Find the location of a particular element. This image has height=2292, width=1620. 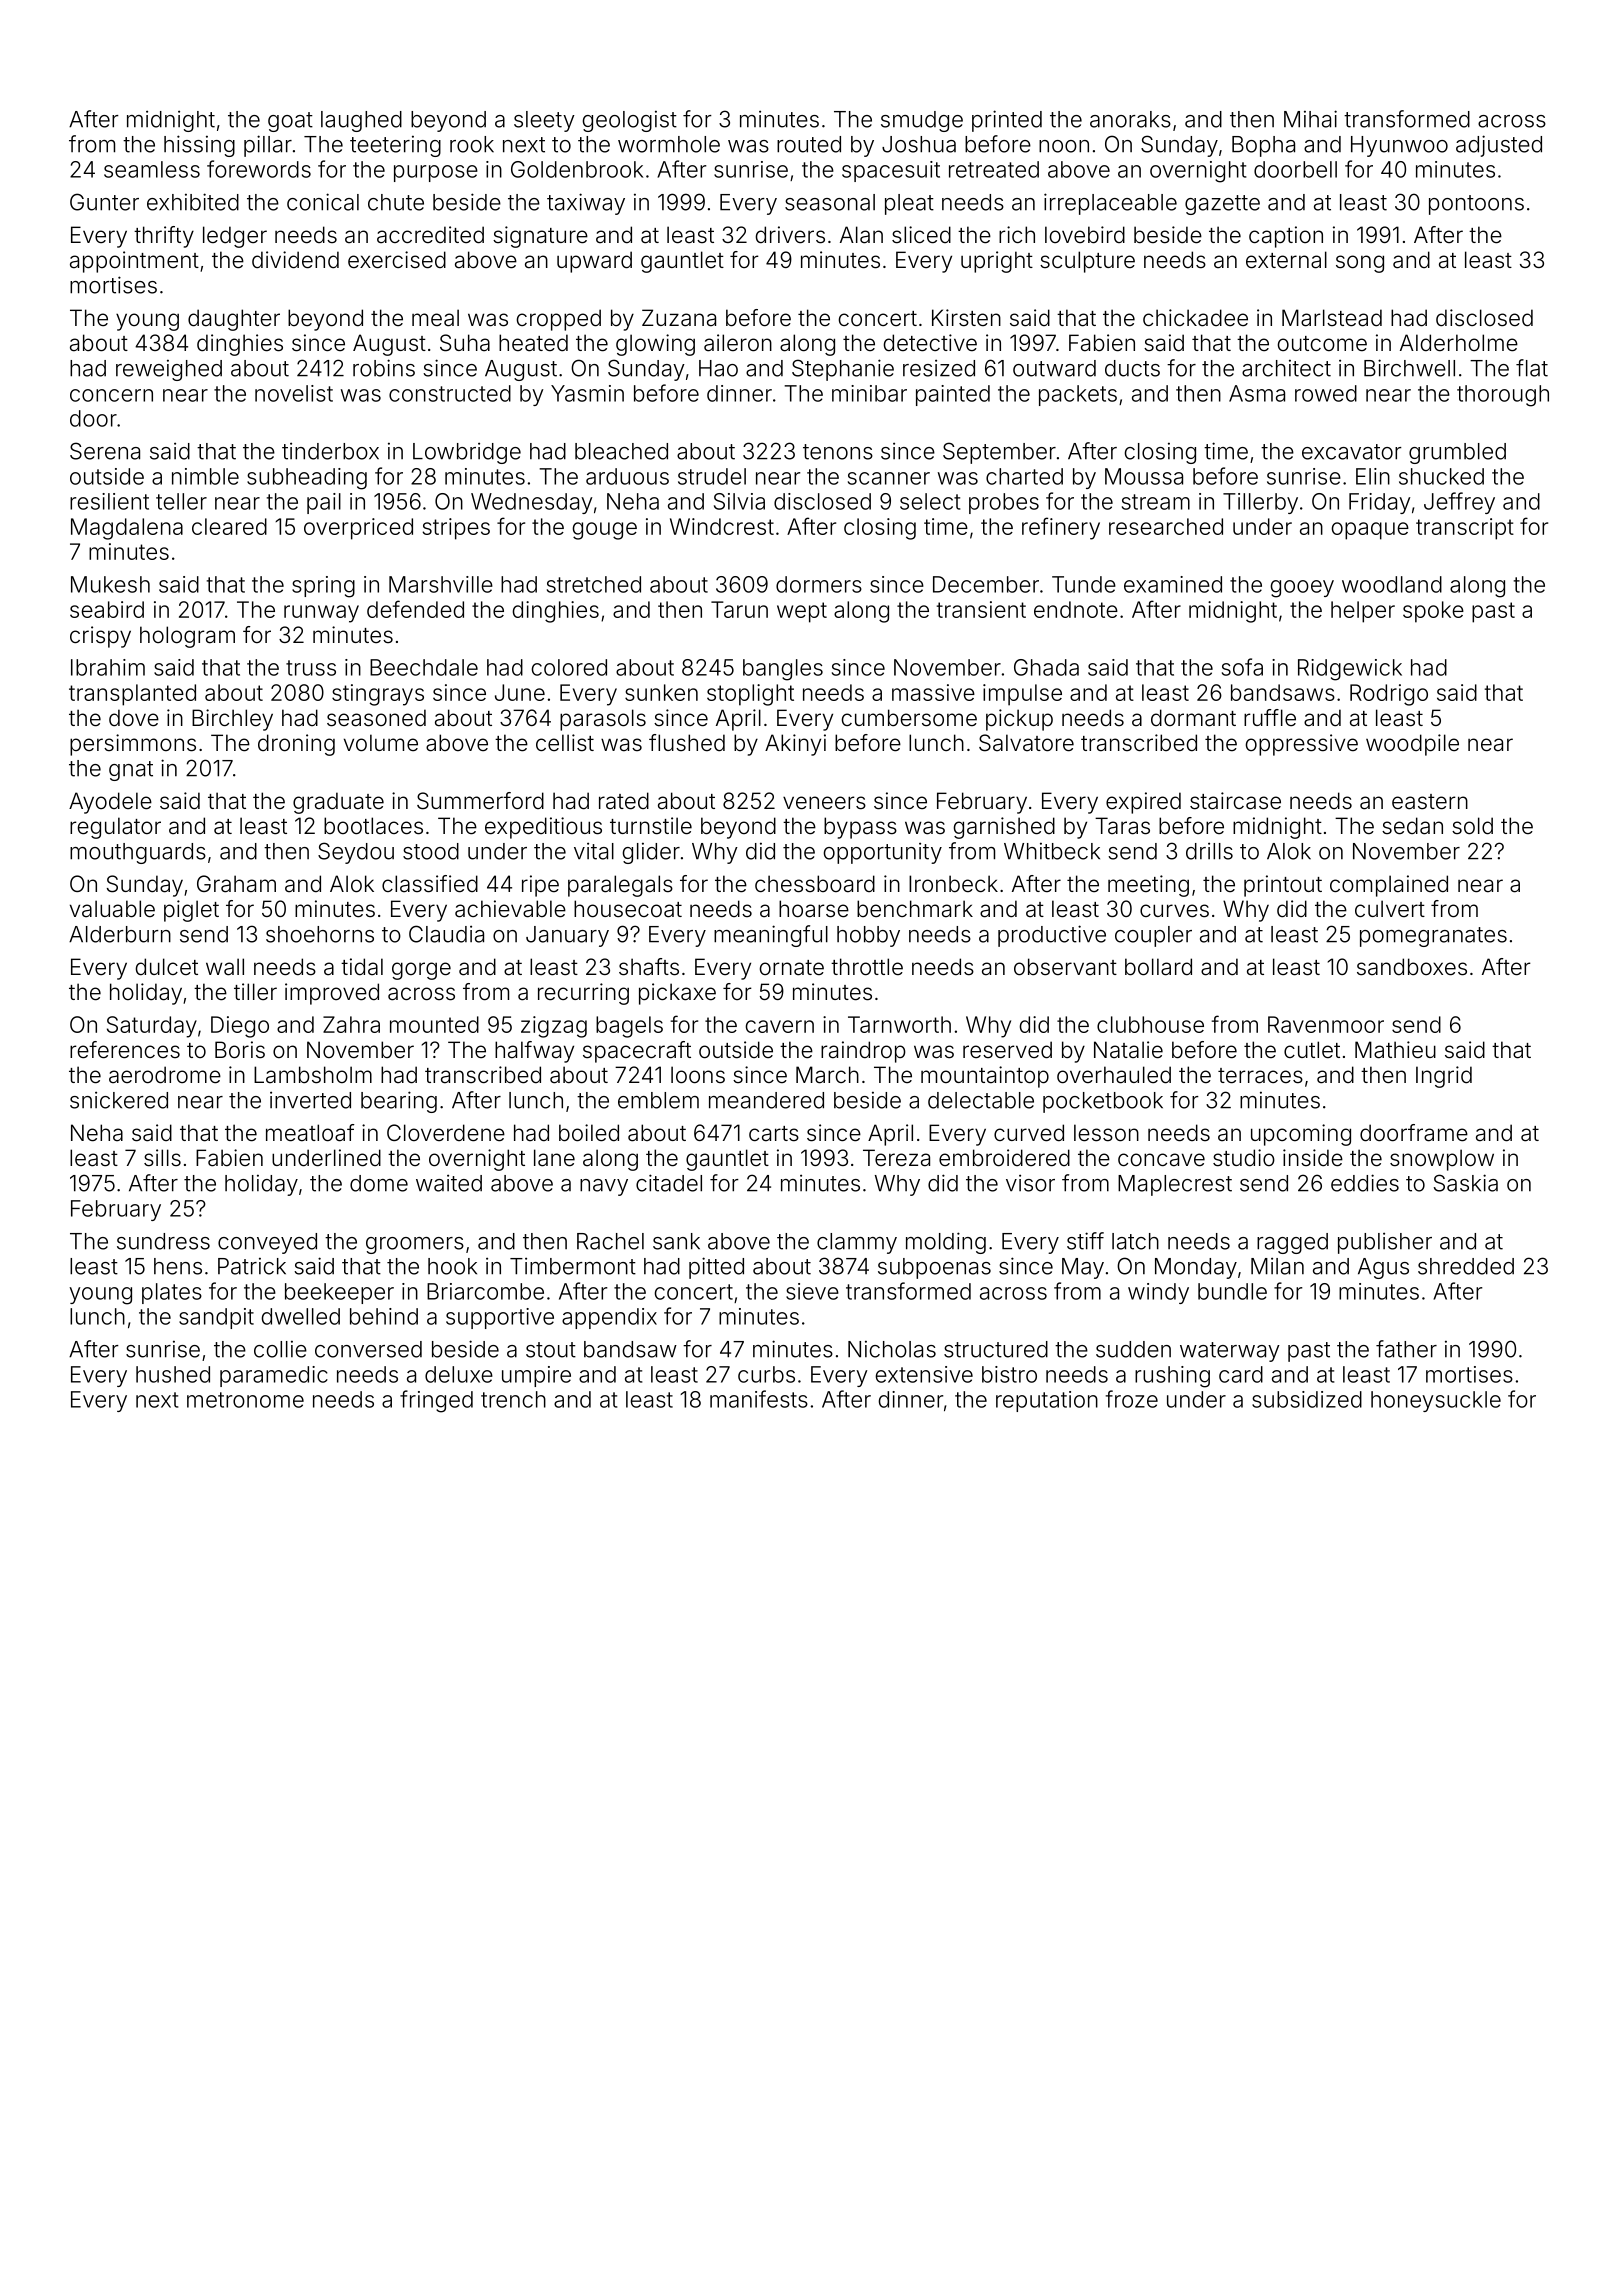

Hyunwoo is located at coordinates (1399, 146).
